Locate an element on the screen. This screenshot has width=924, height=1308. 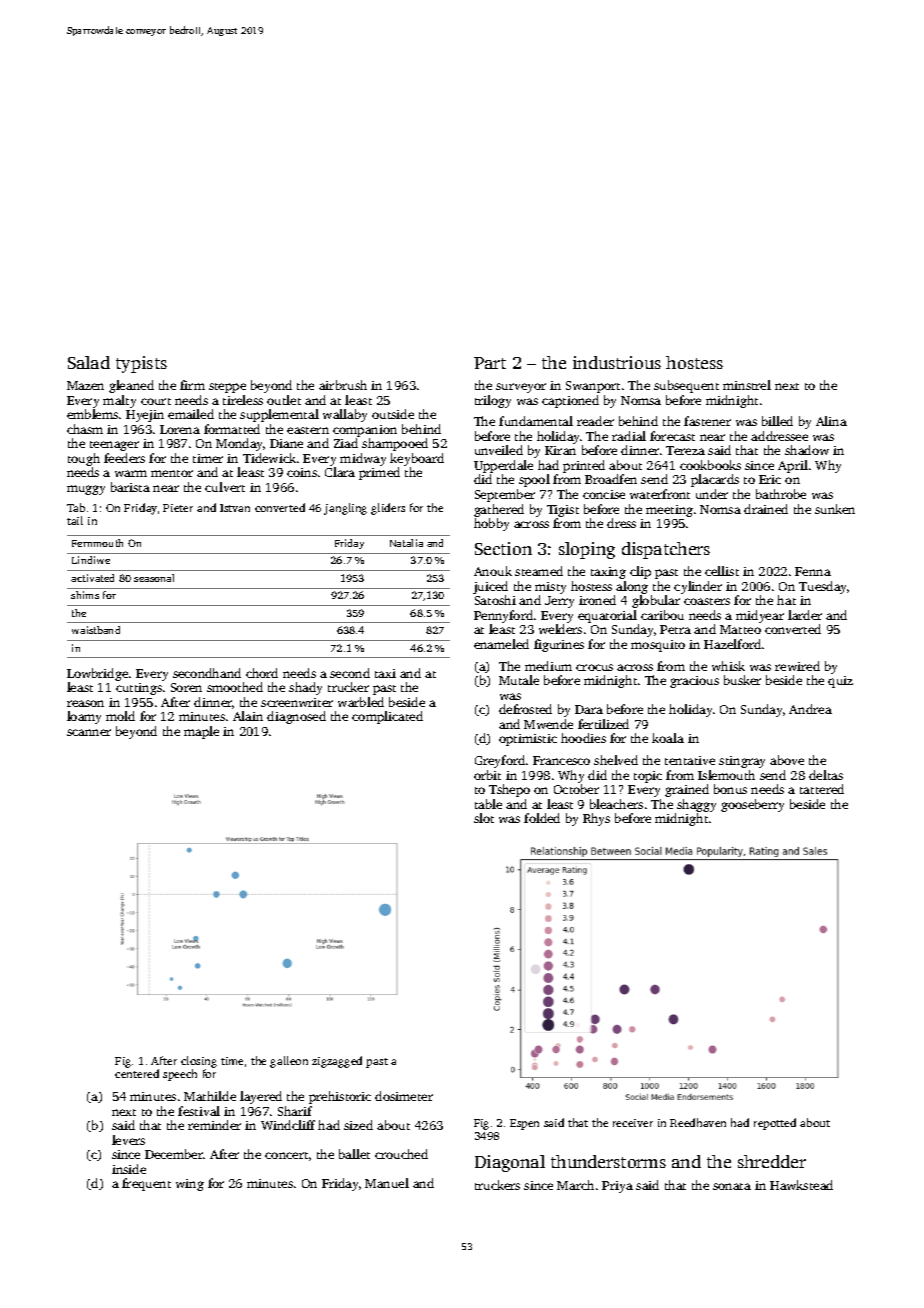
folded is located at coordinates (542, 818).
